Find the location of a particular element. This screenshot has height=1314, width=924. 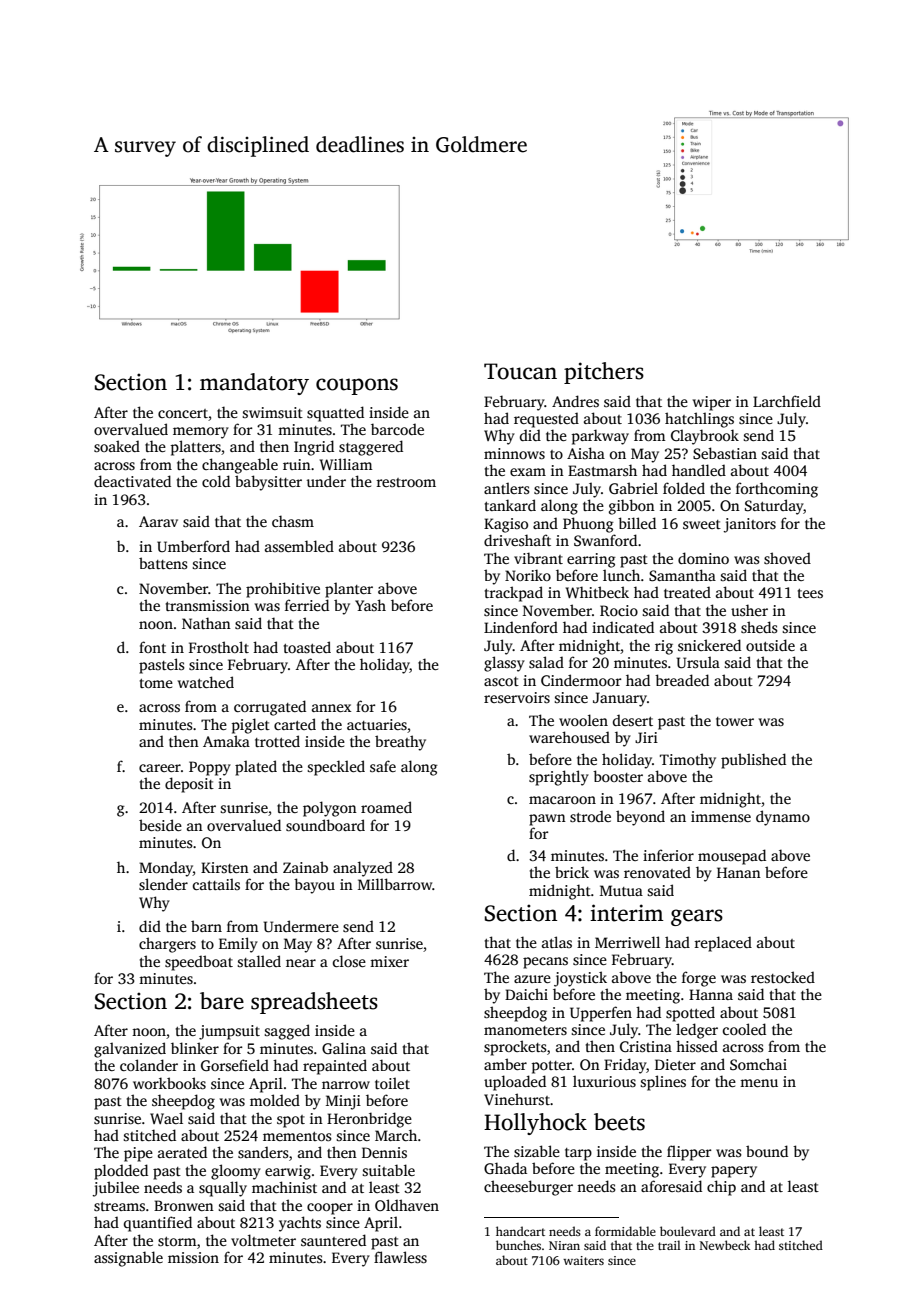

amber is located at coordinates (505, 1064).
